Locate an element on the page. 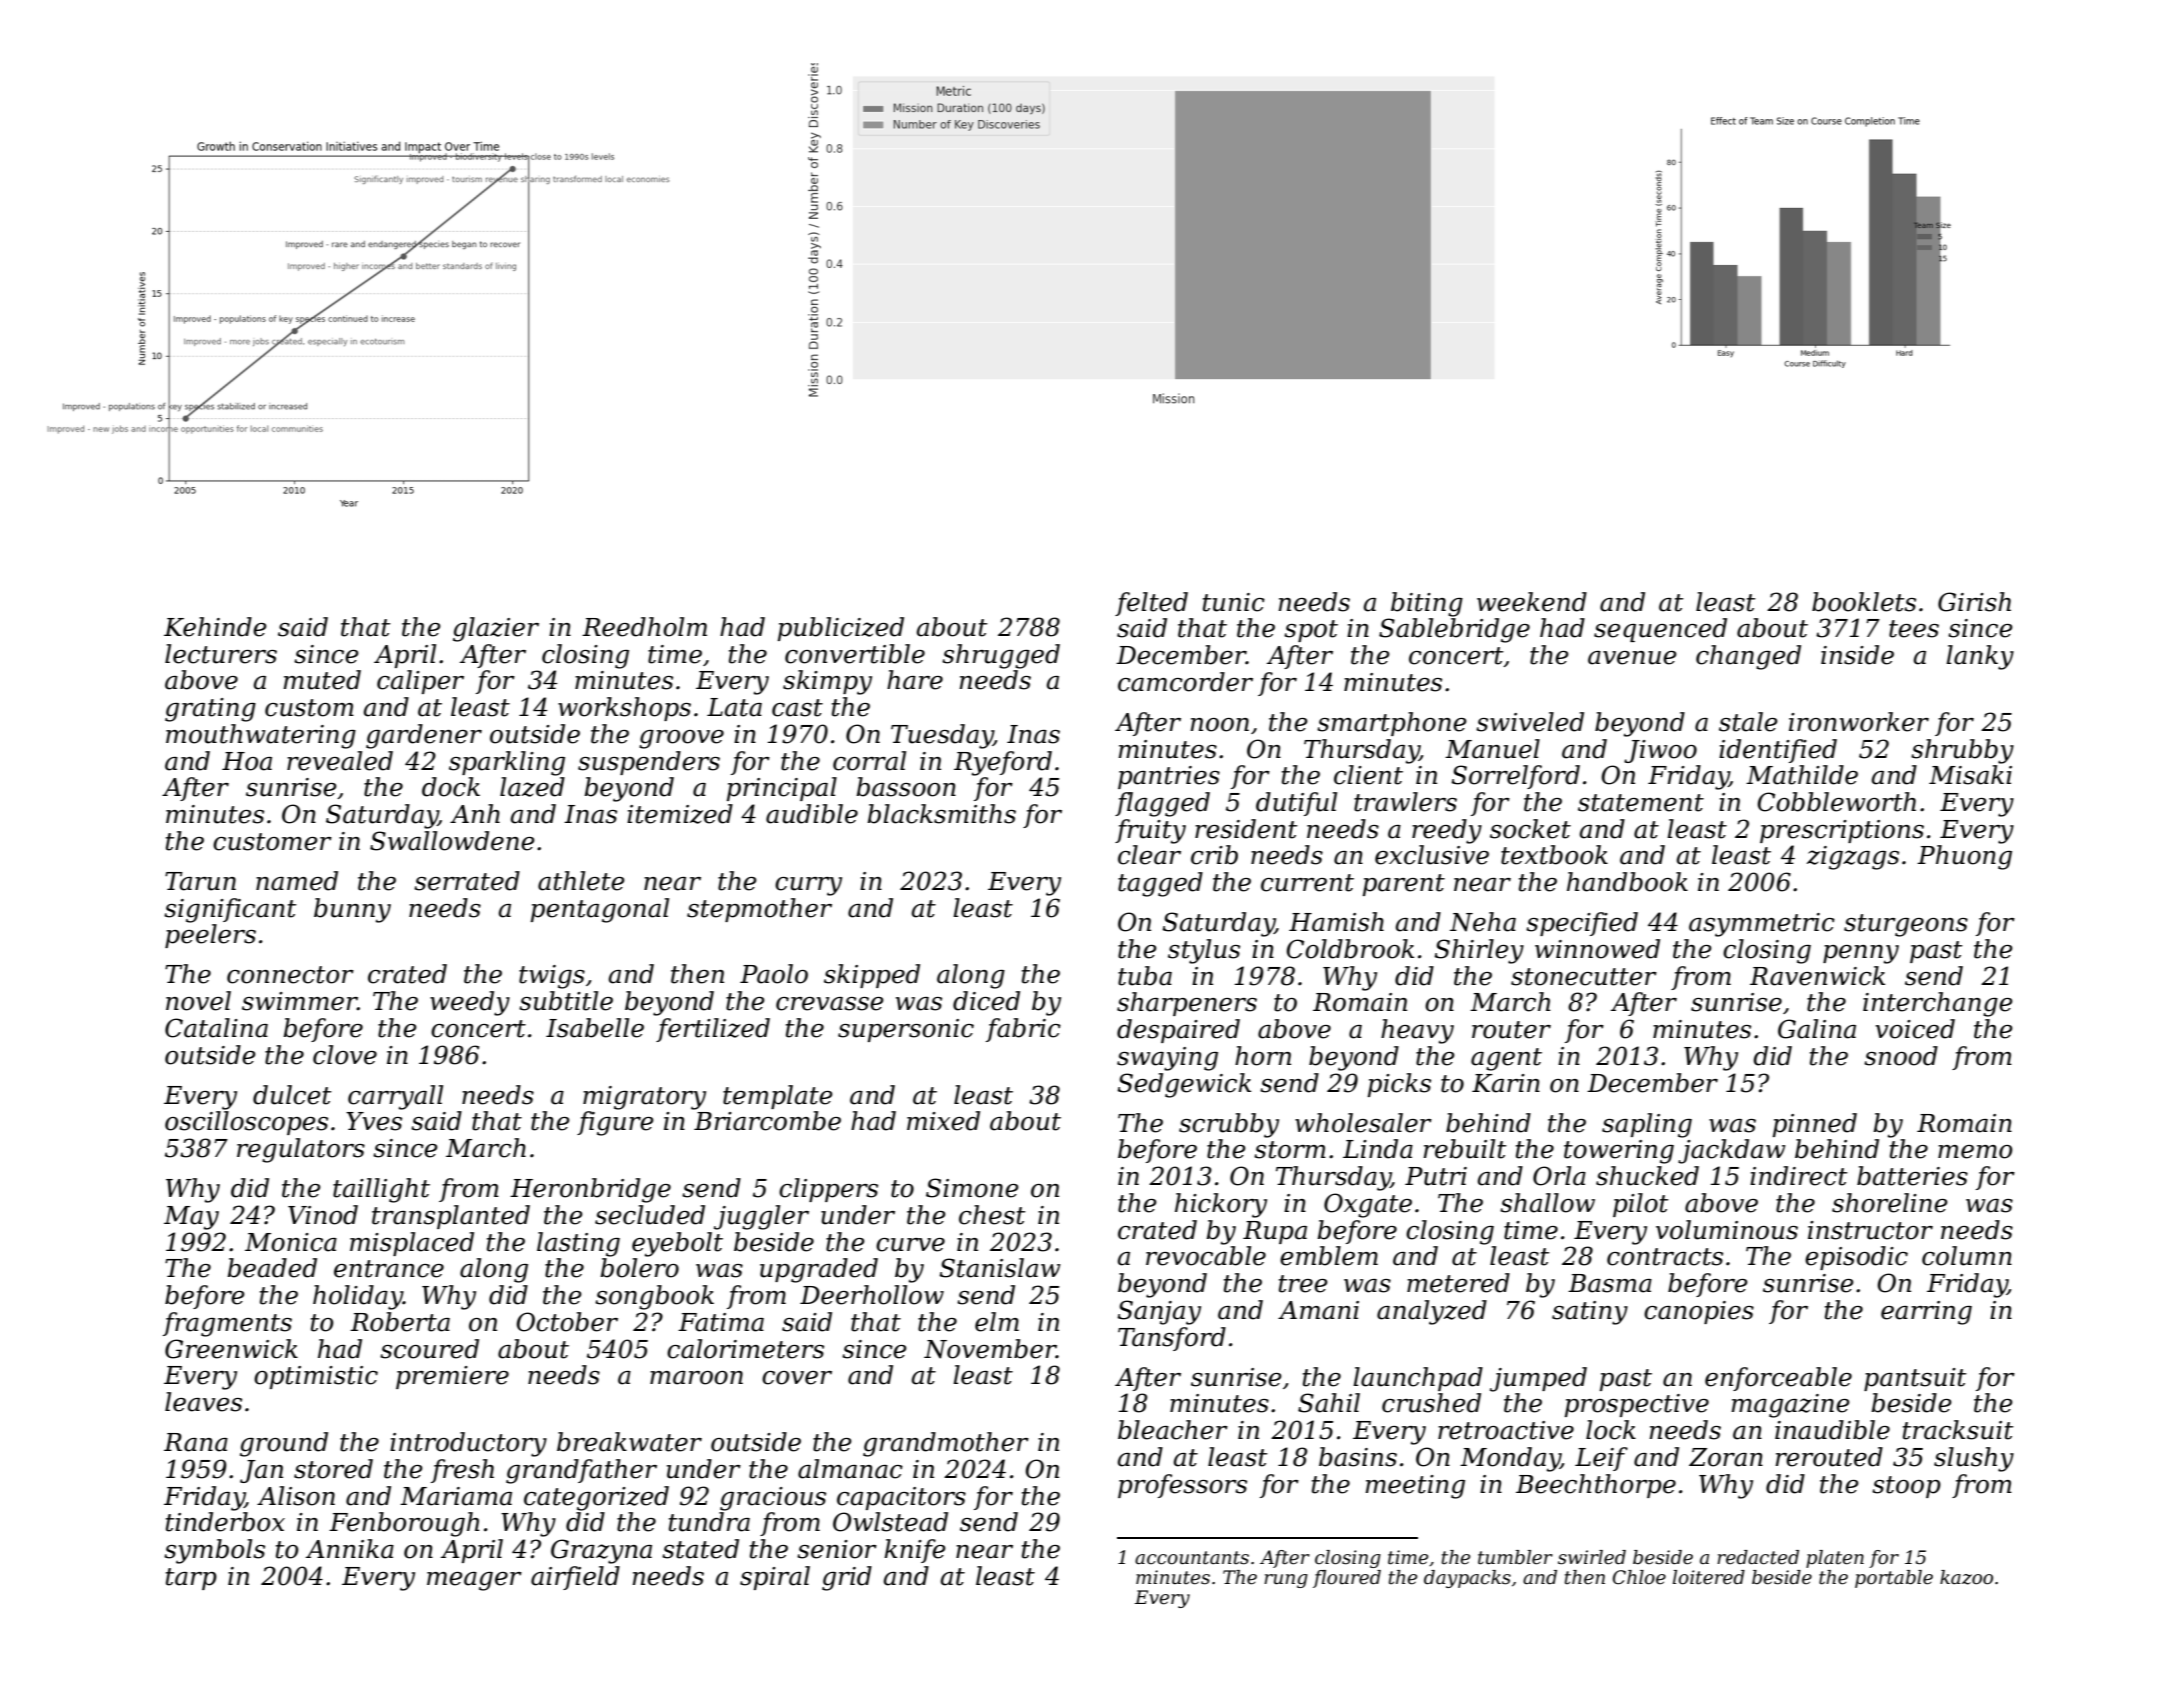  stated is located at coordinates (700, 1549).
